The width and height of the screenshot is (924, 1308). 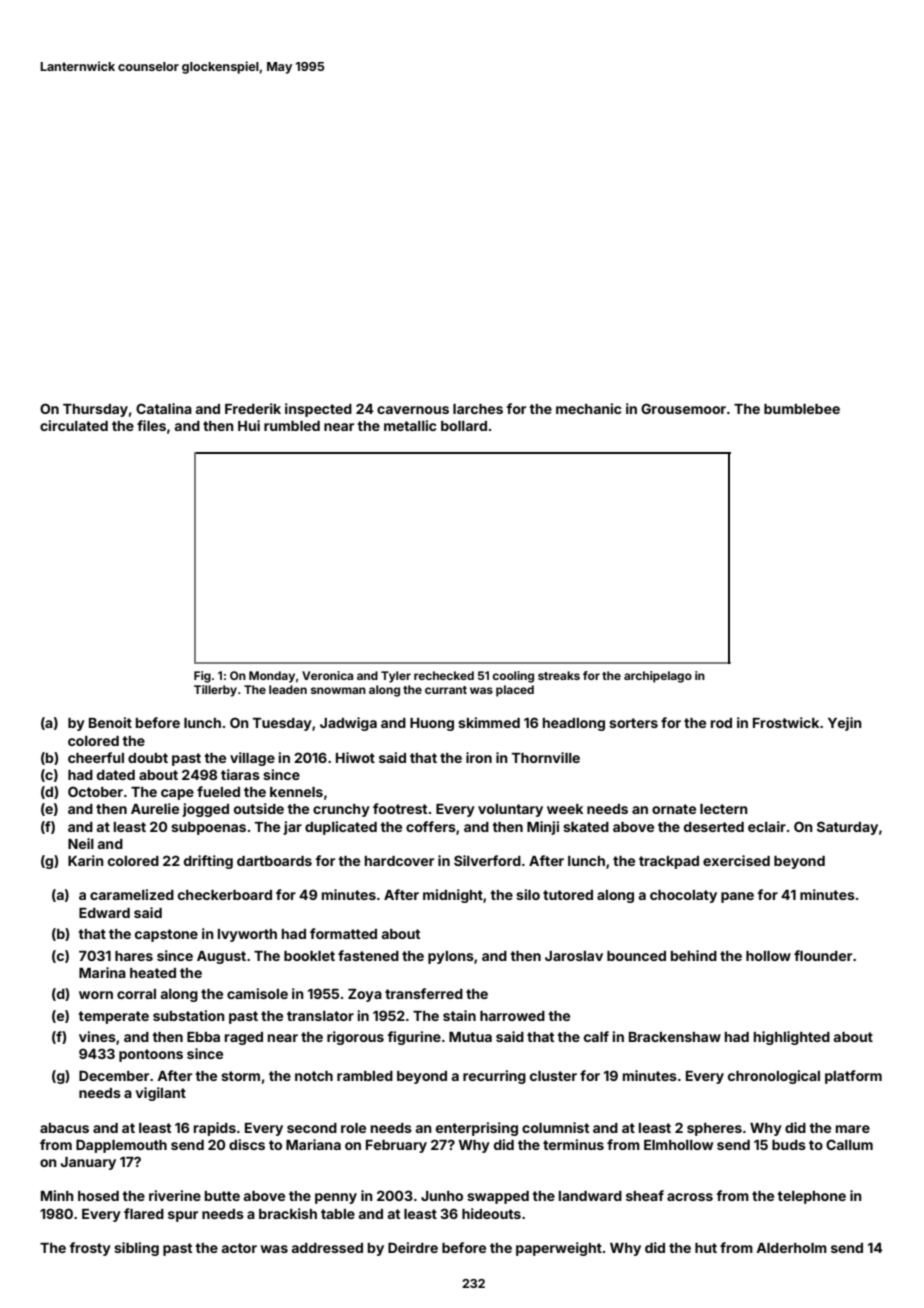 What do you see at coordinates (792, 1038) in the screenshot?
I see `highlighted` at bounding box center [792, 1038].
